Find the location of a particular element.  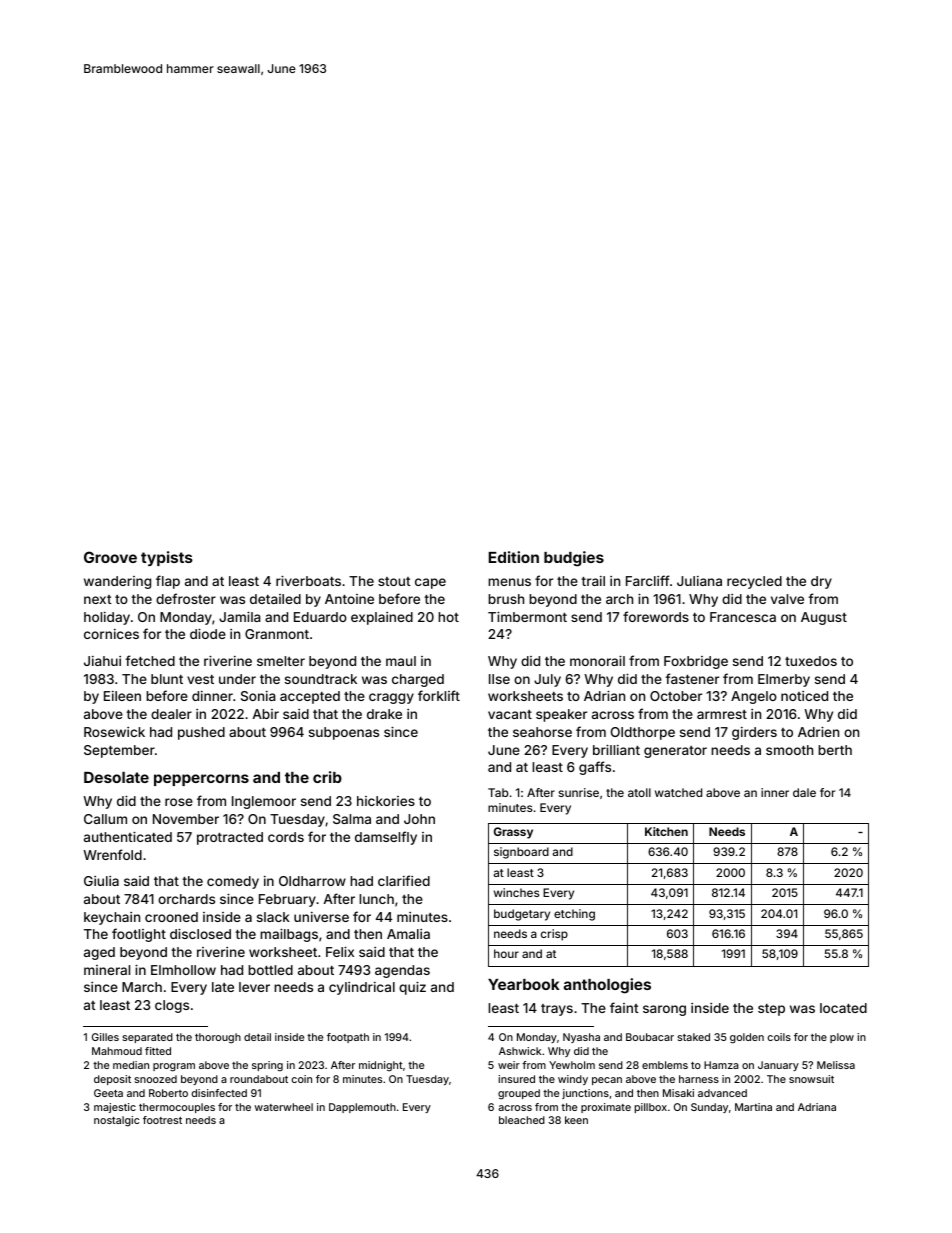

etching is located at coordinates (574, 915).
